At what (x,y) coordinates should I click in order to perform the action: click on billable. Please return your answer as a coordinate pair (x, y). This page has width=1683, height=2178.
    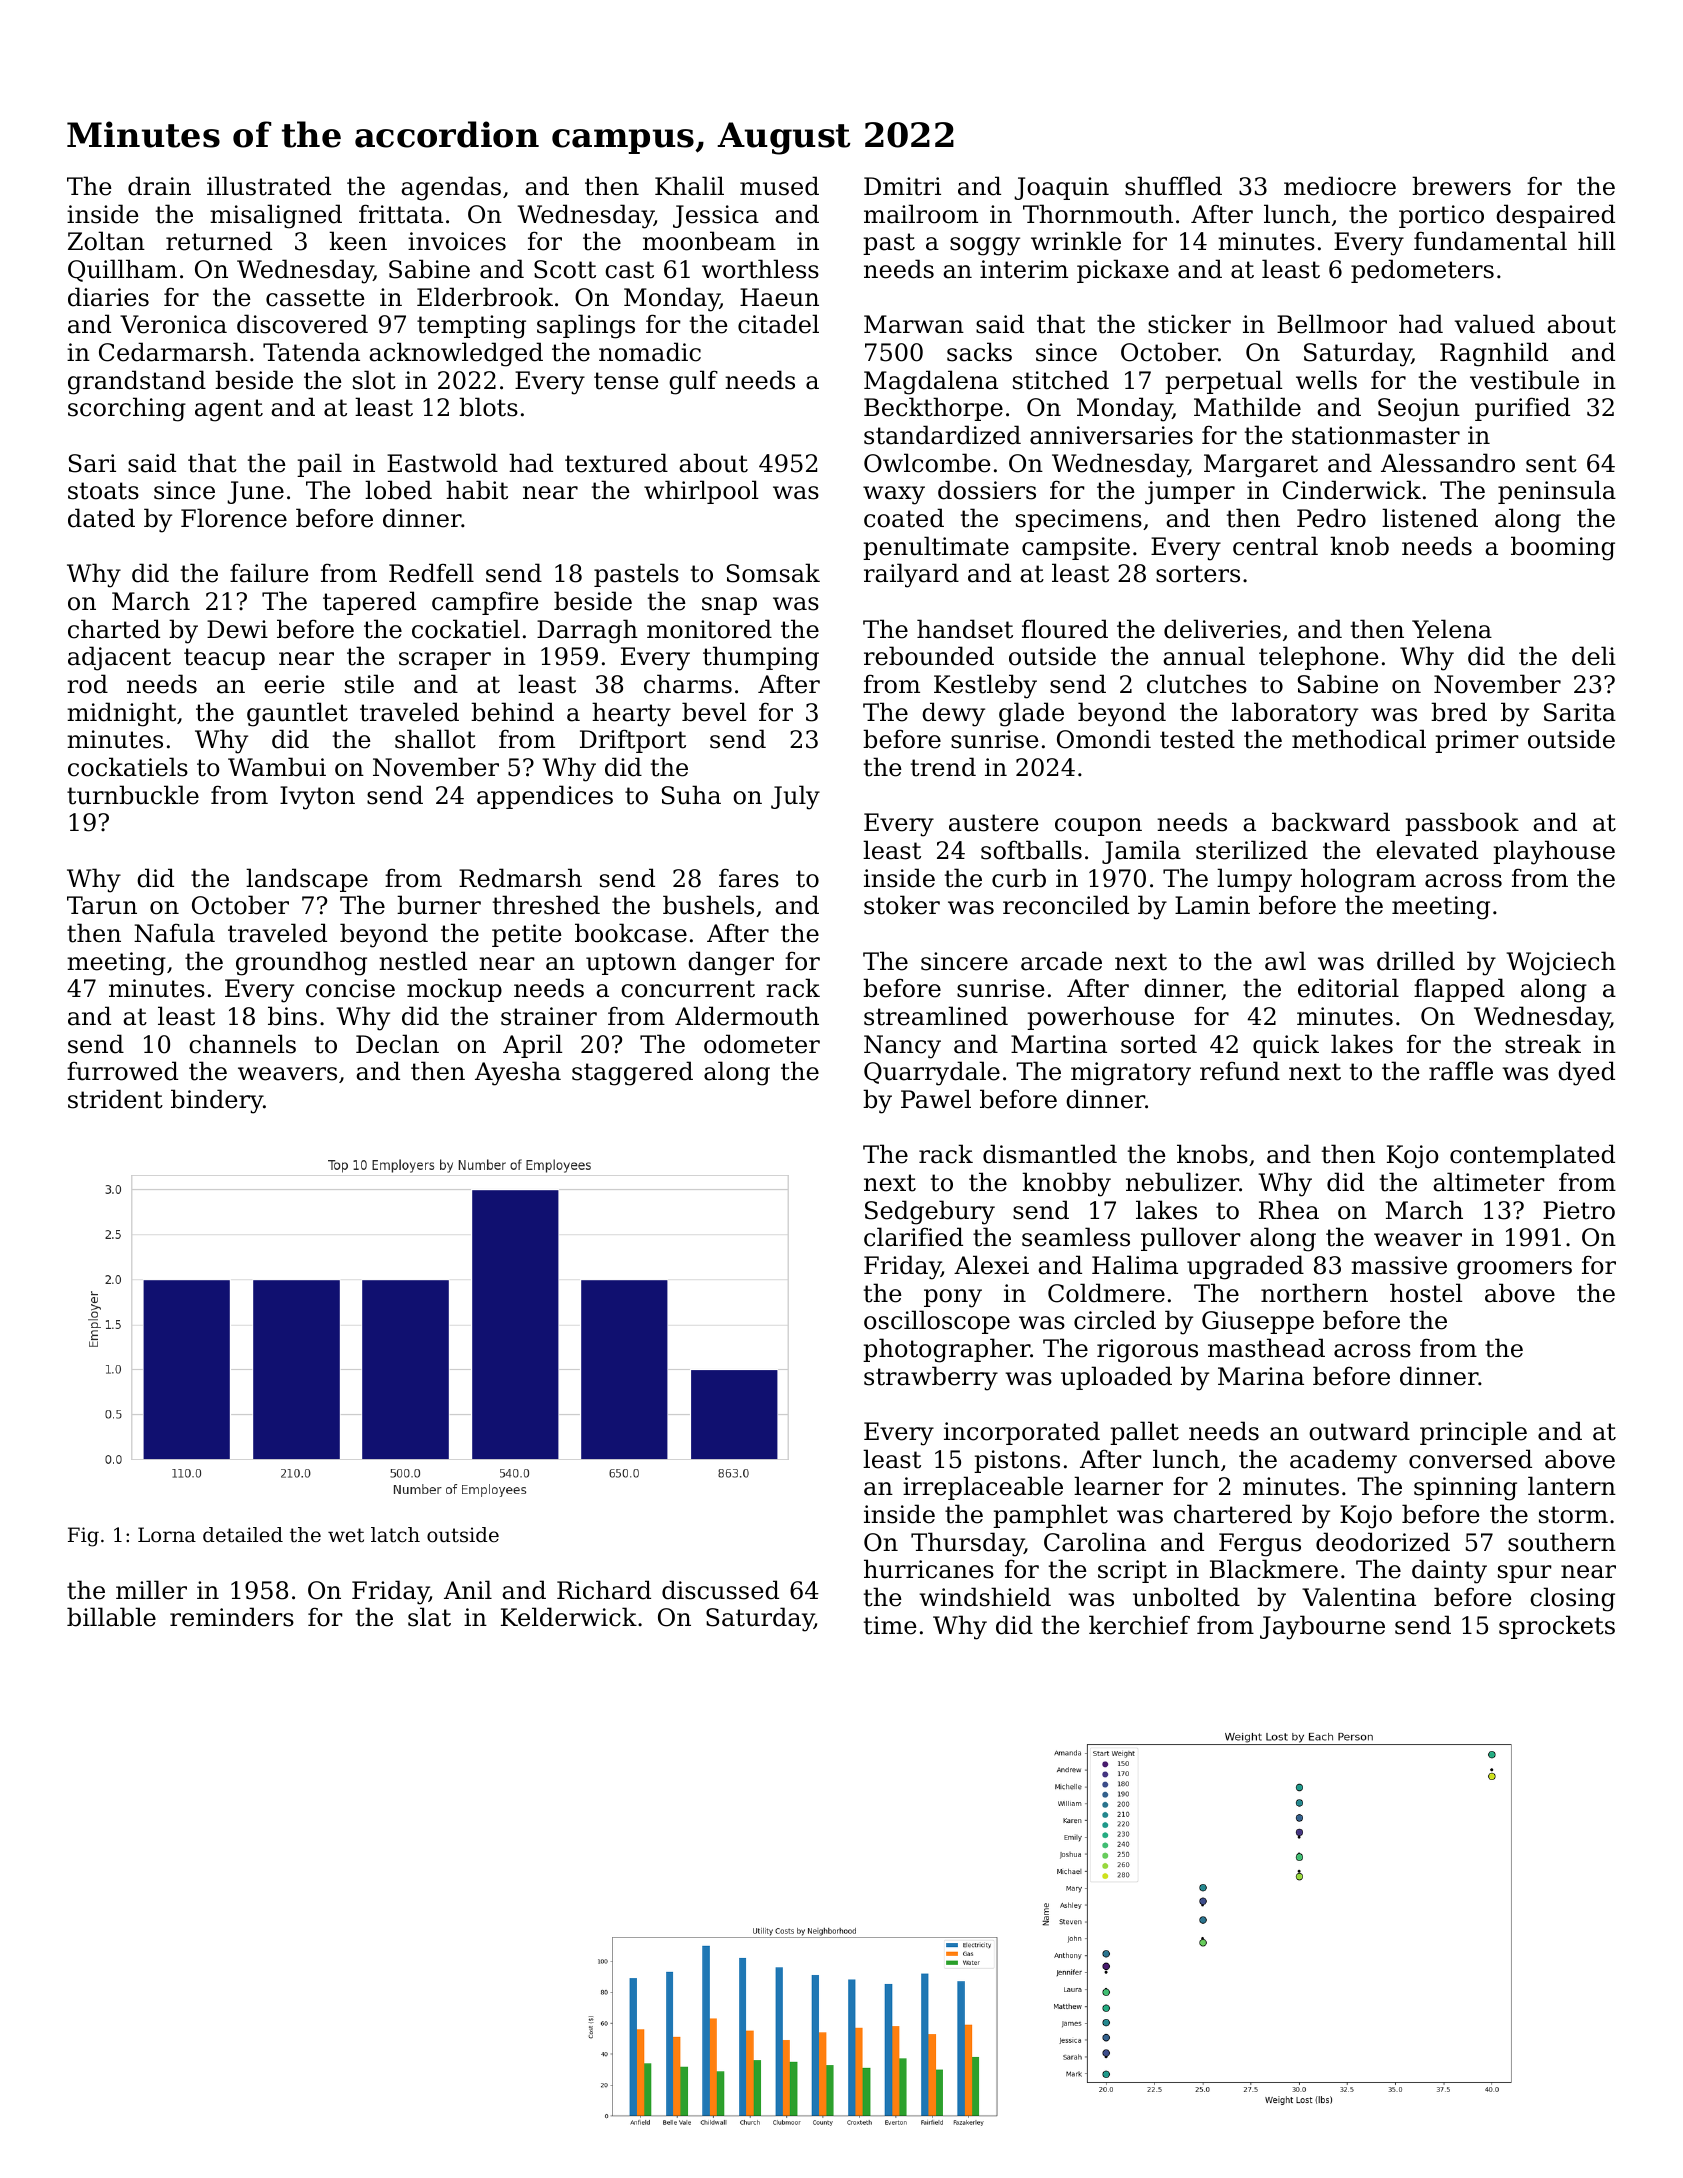
    Looking at the image, I should click on (111, 1617).
